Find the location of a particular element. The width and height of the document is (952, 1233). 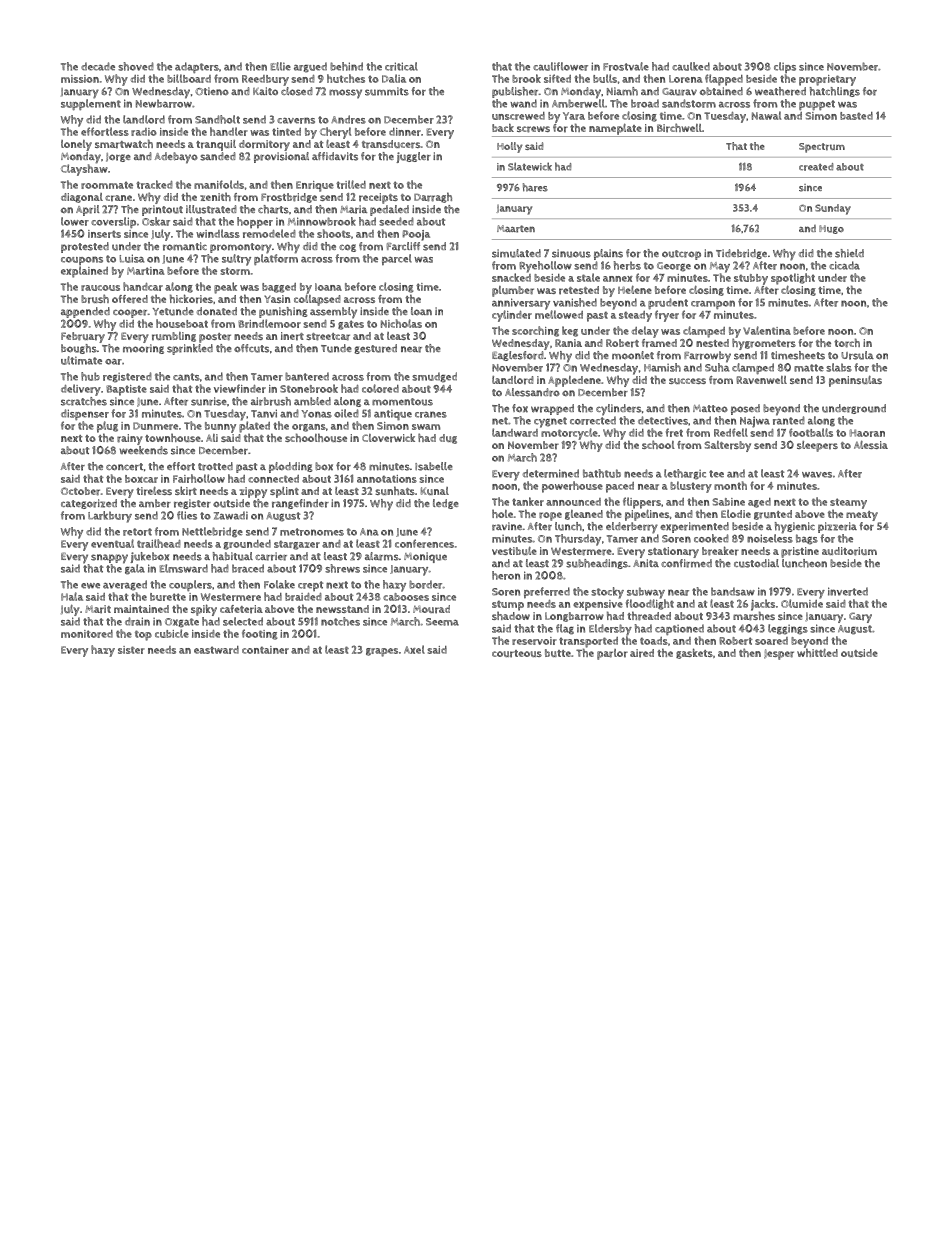

created is located at coordinates (816, 167).
